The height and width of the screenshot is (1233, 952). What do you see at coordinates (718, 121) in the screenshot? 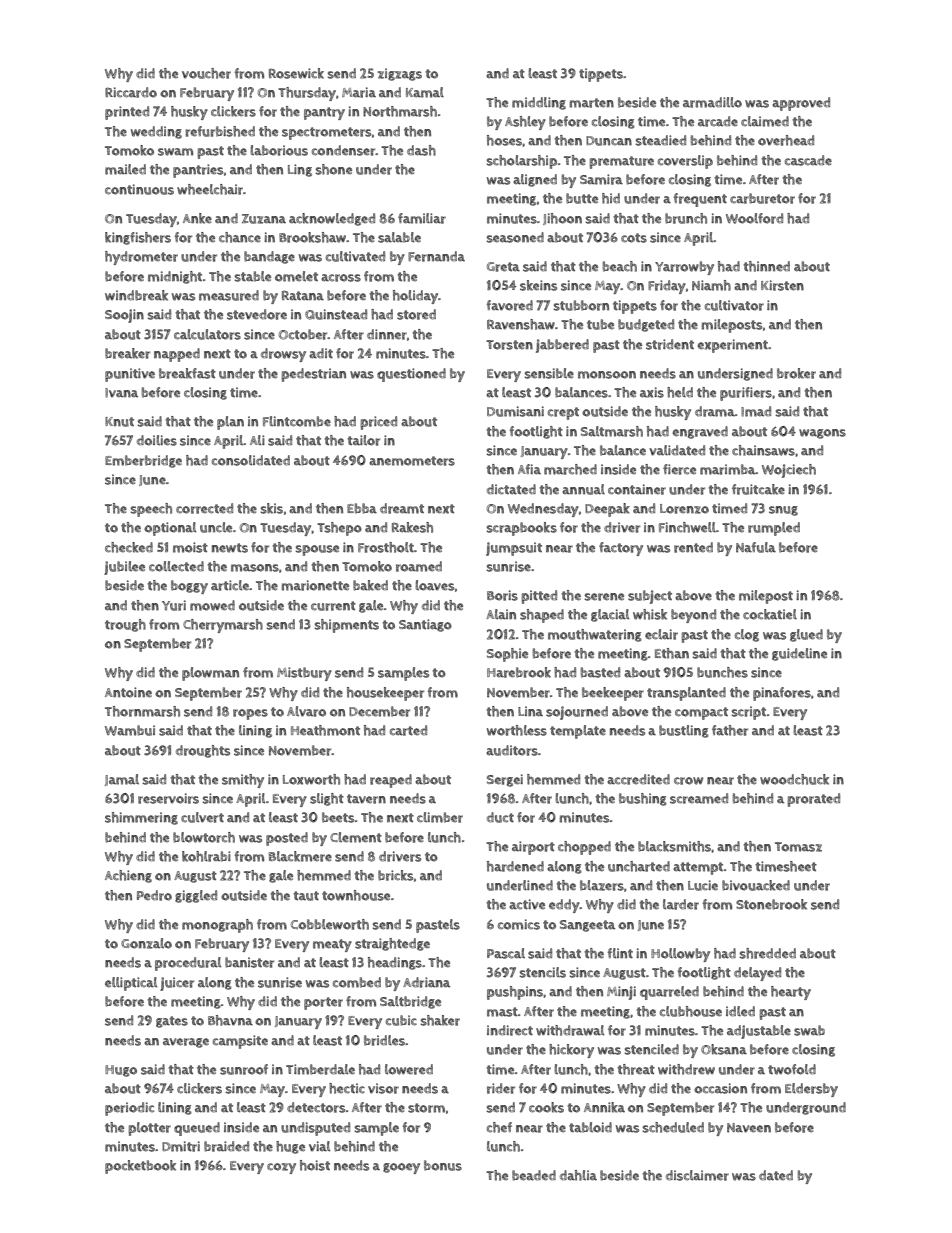
I see `arcade` at bounding box center [718, 121].
